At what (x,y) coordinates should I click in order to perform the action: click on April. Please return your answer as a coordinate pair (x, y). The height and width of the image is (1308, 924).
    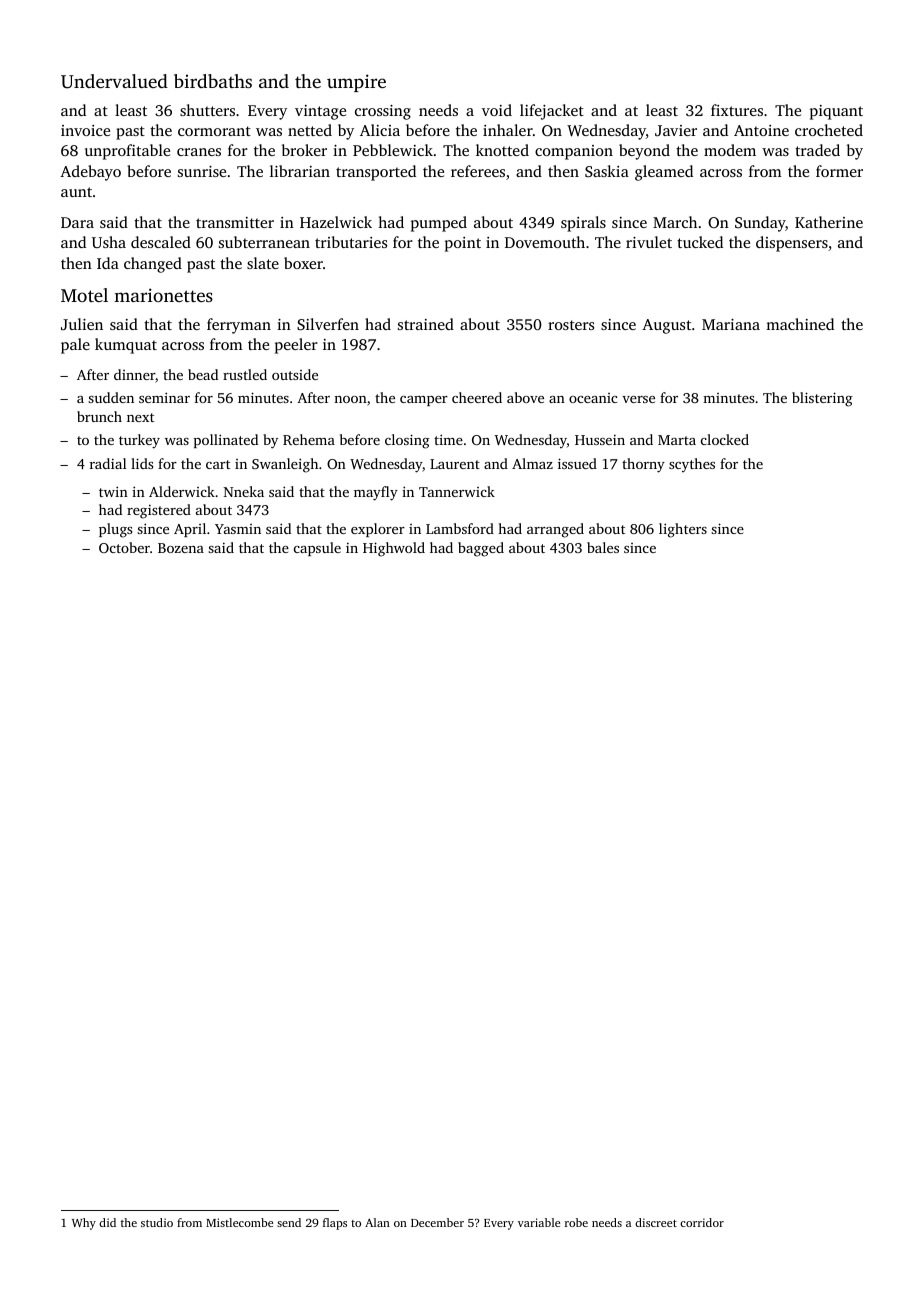
    Looking at the image, I should click on (190, 530).
